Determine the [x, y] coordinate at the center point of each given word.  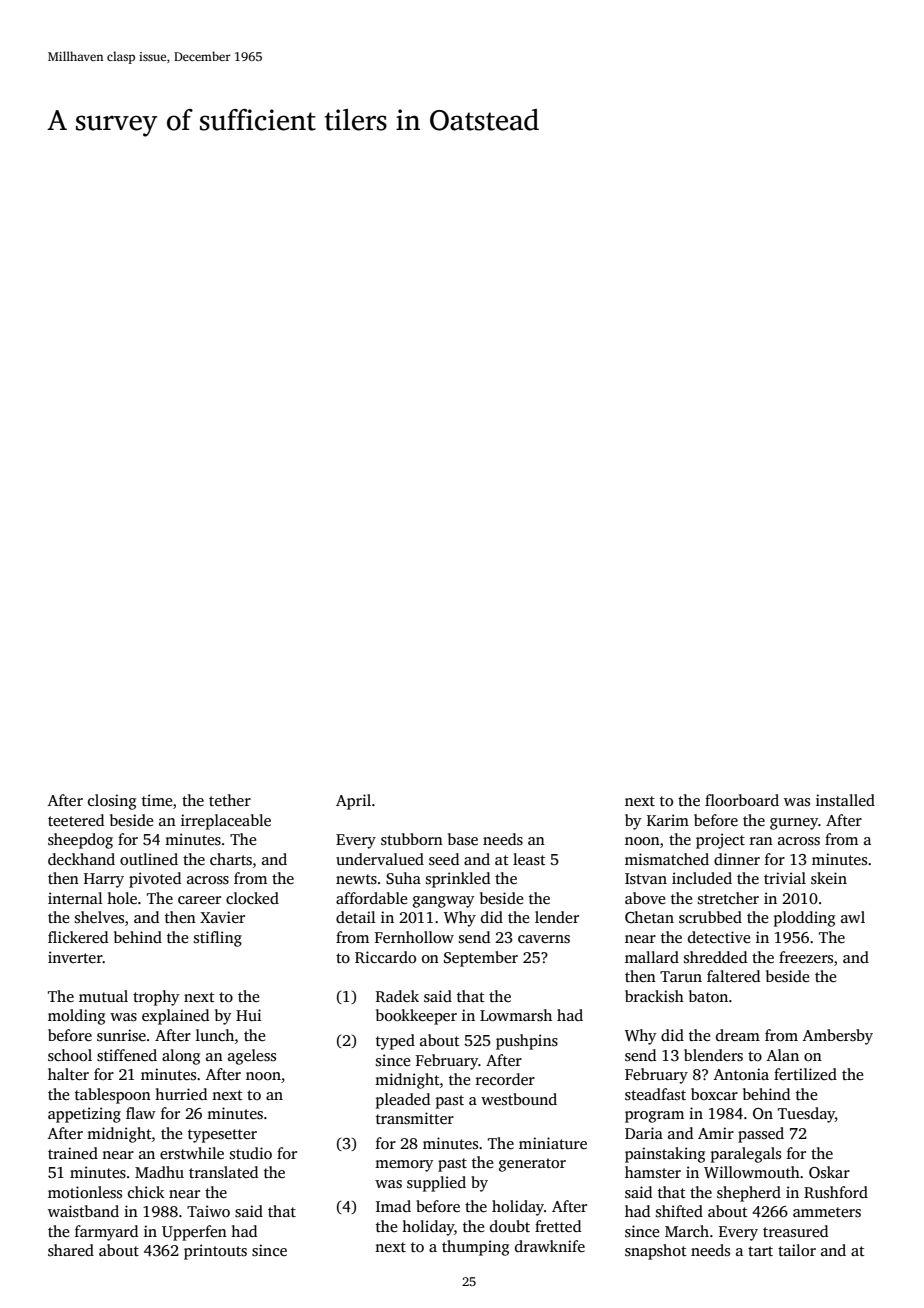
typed [395, 1042]
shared [71, 1250]
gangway [444, 902]
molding [76, 1017]
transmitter [415, 1118]
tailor [797, 1250]
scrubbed [710, 917]
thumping [475, 1248]
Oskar [829, 1172]
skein [829, 878]
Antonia [741, 1074]
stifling [218, 939]
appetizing [84, 1115]
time [157, 800]
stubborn [412, 839]
